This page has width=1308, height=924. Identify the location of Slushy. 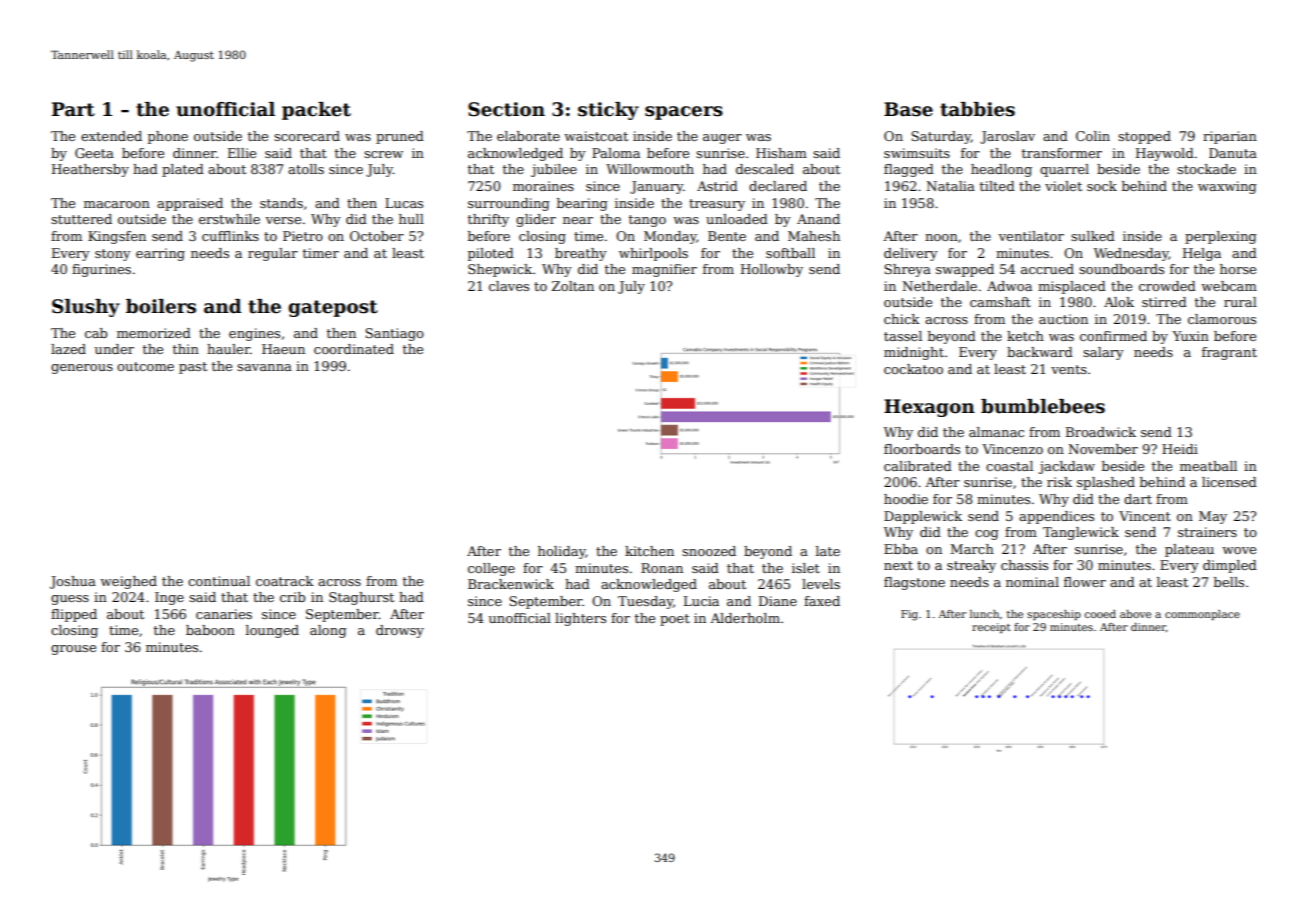
(86, 308).
